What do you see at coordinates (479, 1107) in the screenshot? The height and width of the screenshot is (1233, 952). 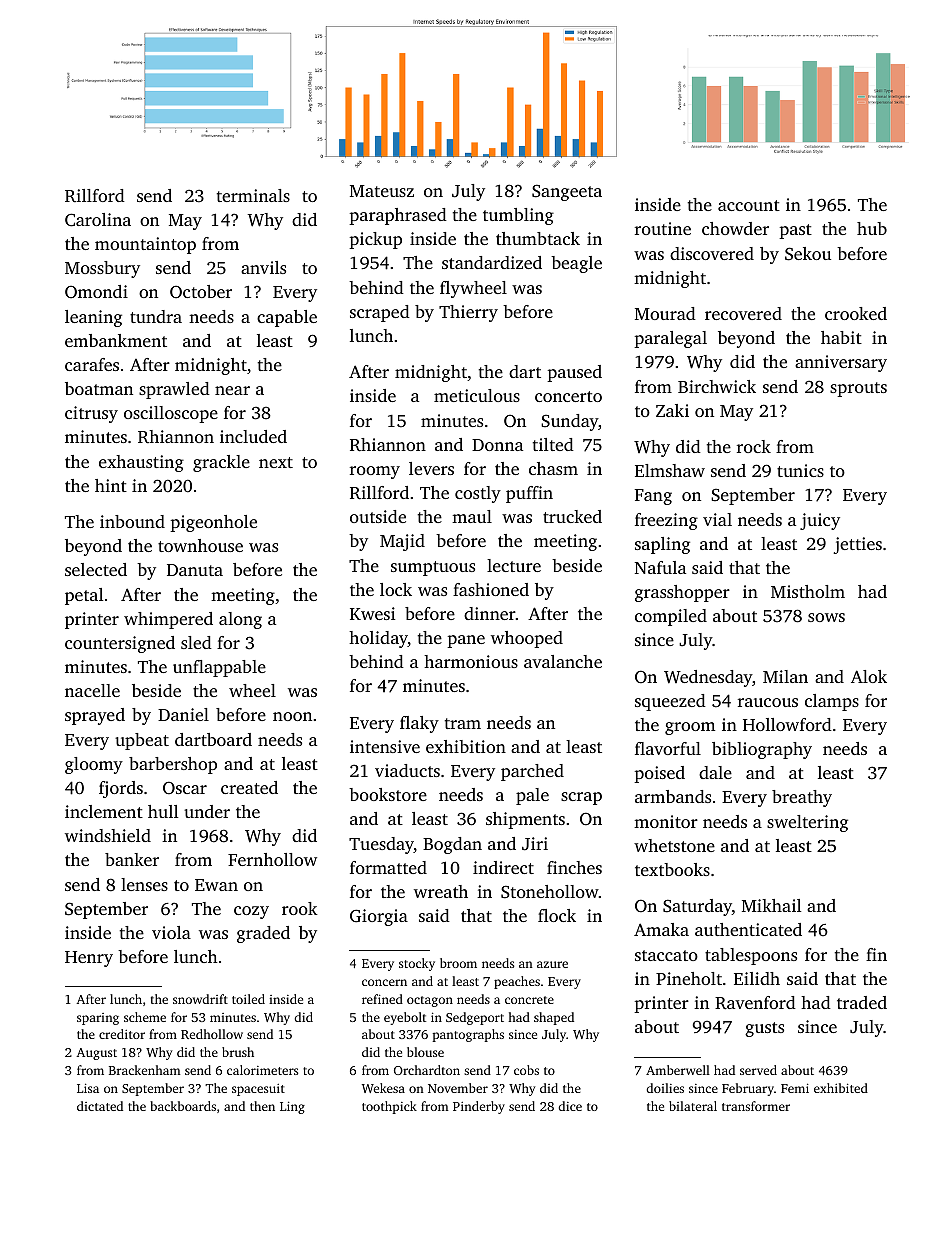 I see `Pinderby` at bounding box center [479, 1107].
